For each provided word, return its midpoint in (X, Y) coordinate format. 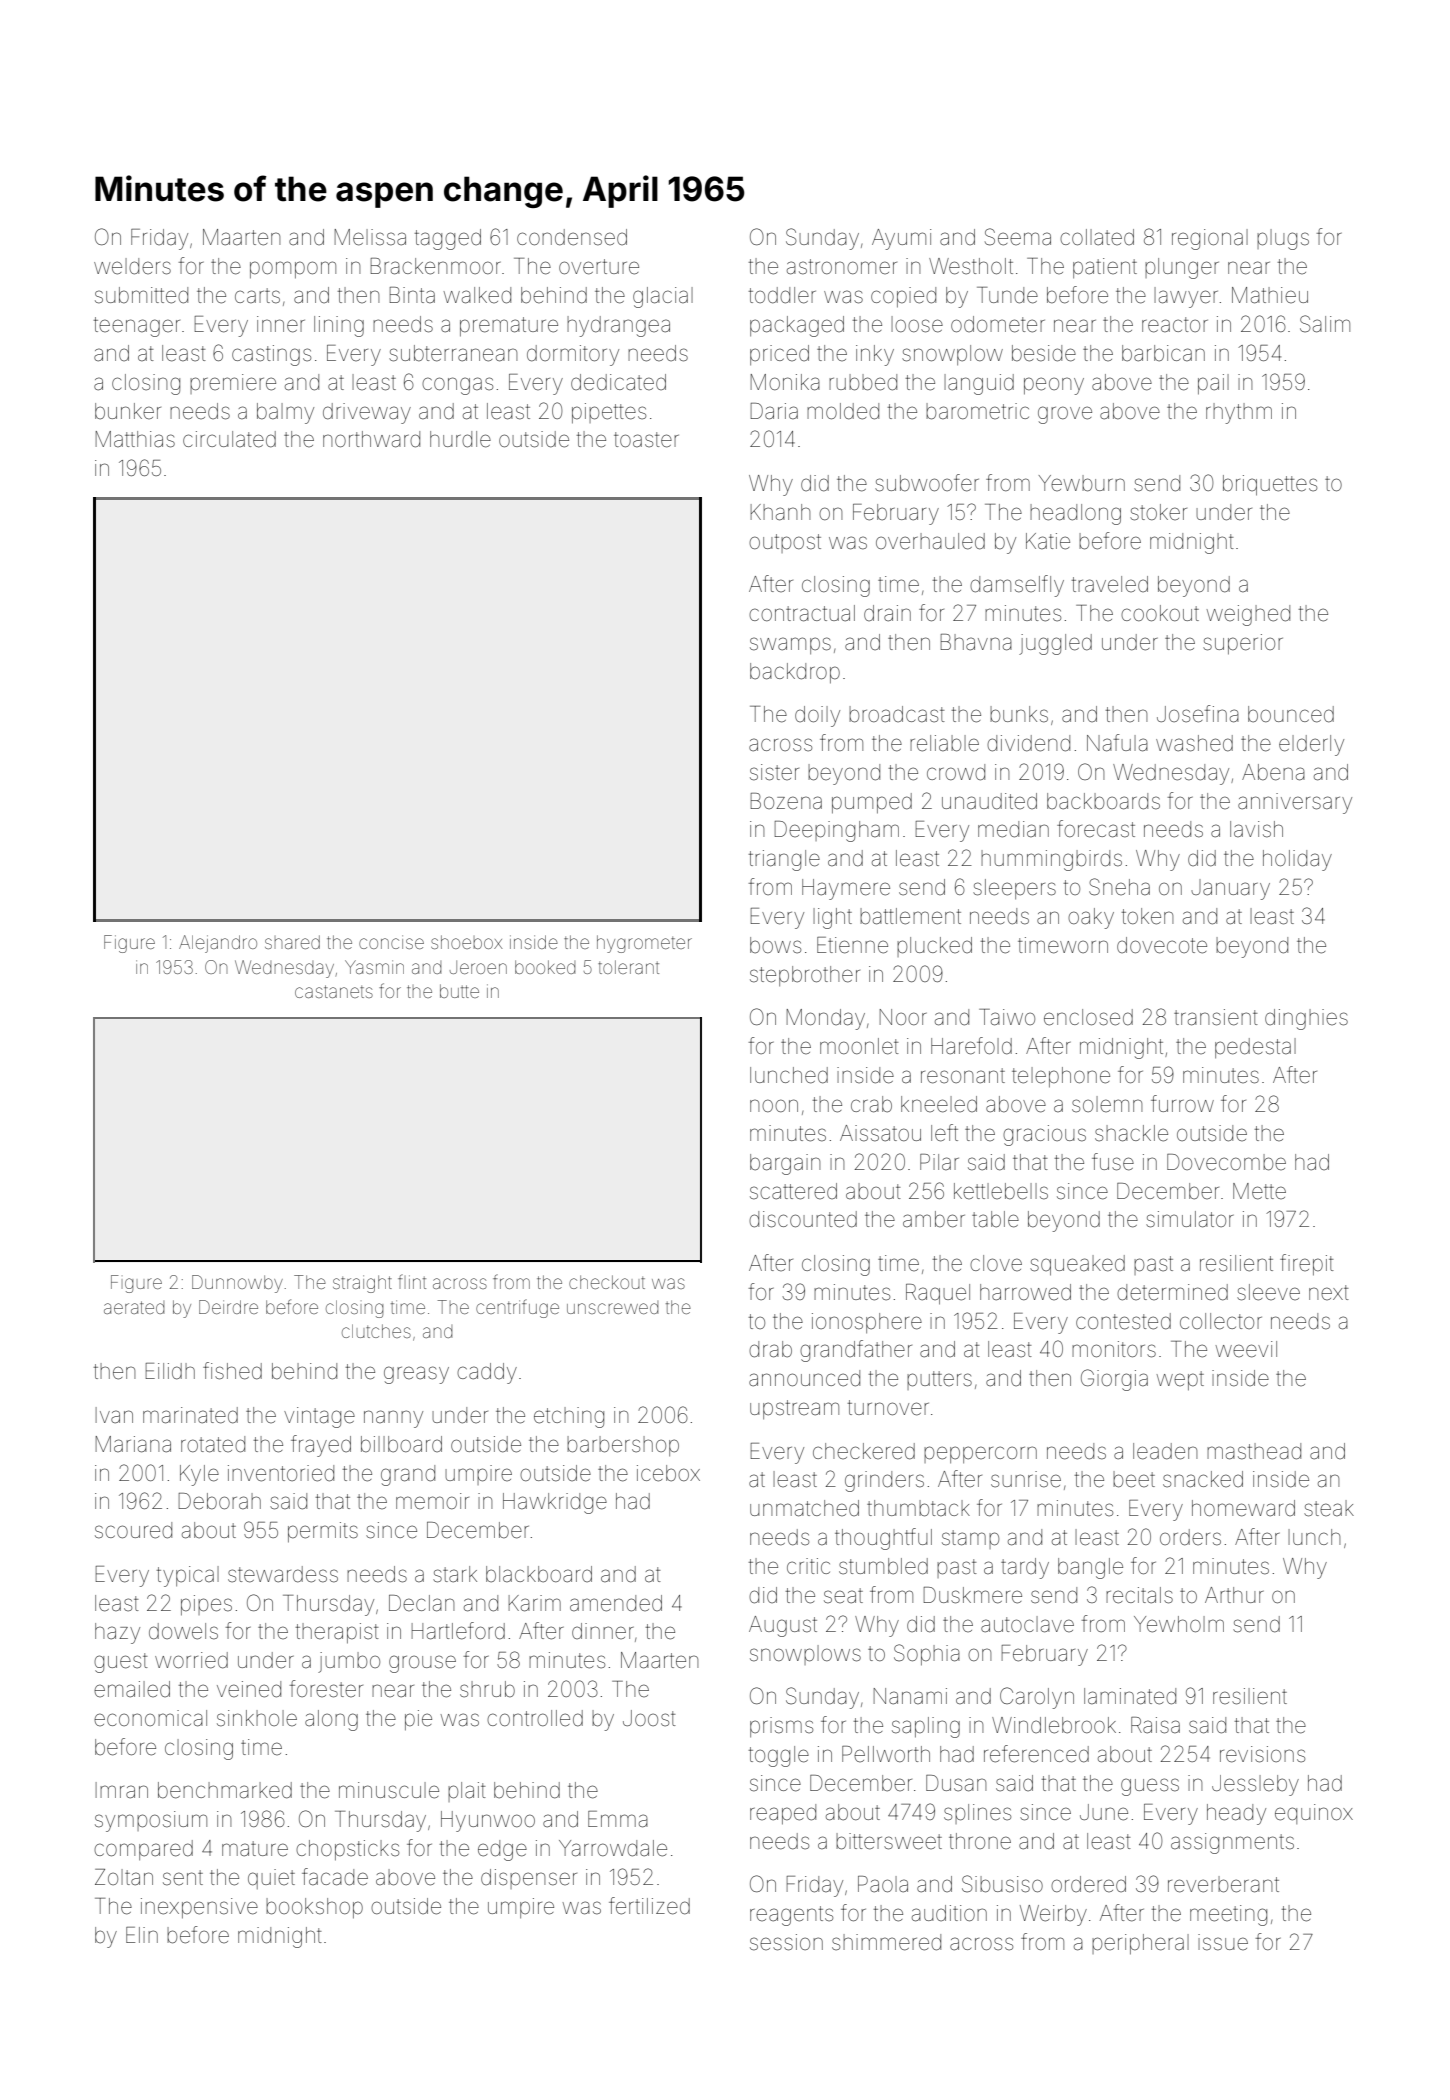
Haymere (846, 889)
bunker (128, 411)
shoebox (467, 942)
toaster (646, 440)
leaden (1165, 1451)
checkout (607, 1282)
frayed (321, 1446)
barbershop (623, 1446)
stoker (1158, 512)
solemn (1107, 1104)
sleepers (1014, 889)
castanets (334, 991)
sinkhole (257, 1718)
